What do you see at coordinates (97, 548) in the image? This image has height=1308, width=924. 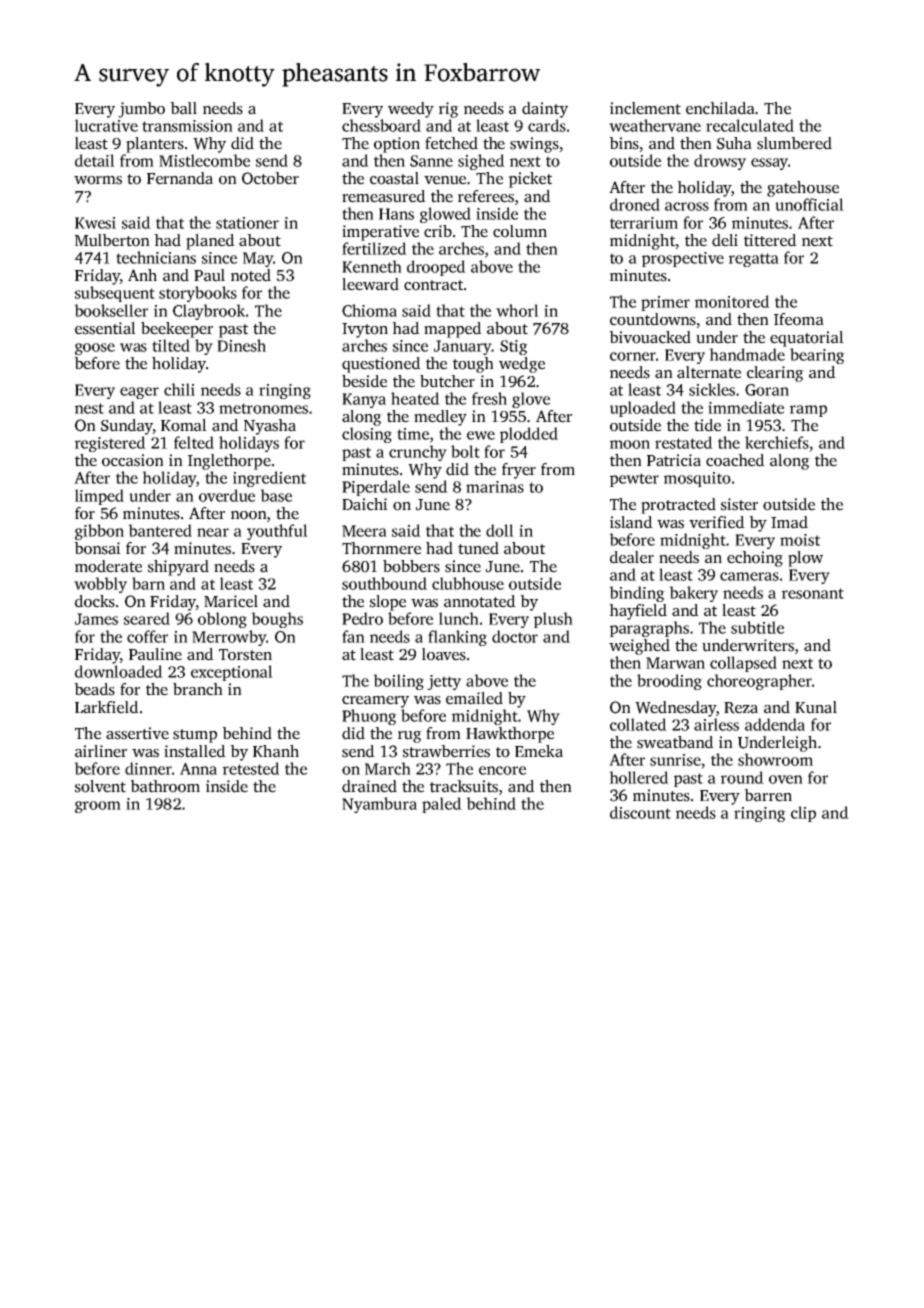 I see `bonsai` at bounding box center [97, 548].
